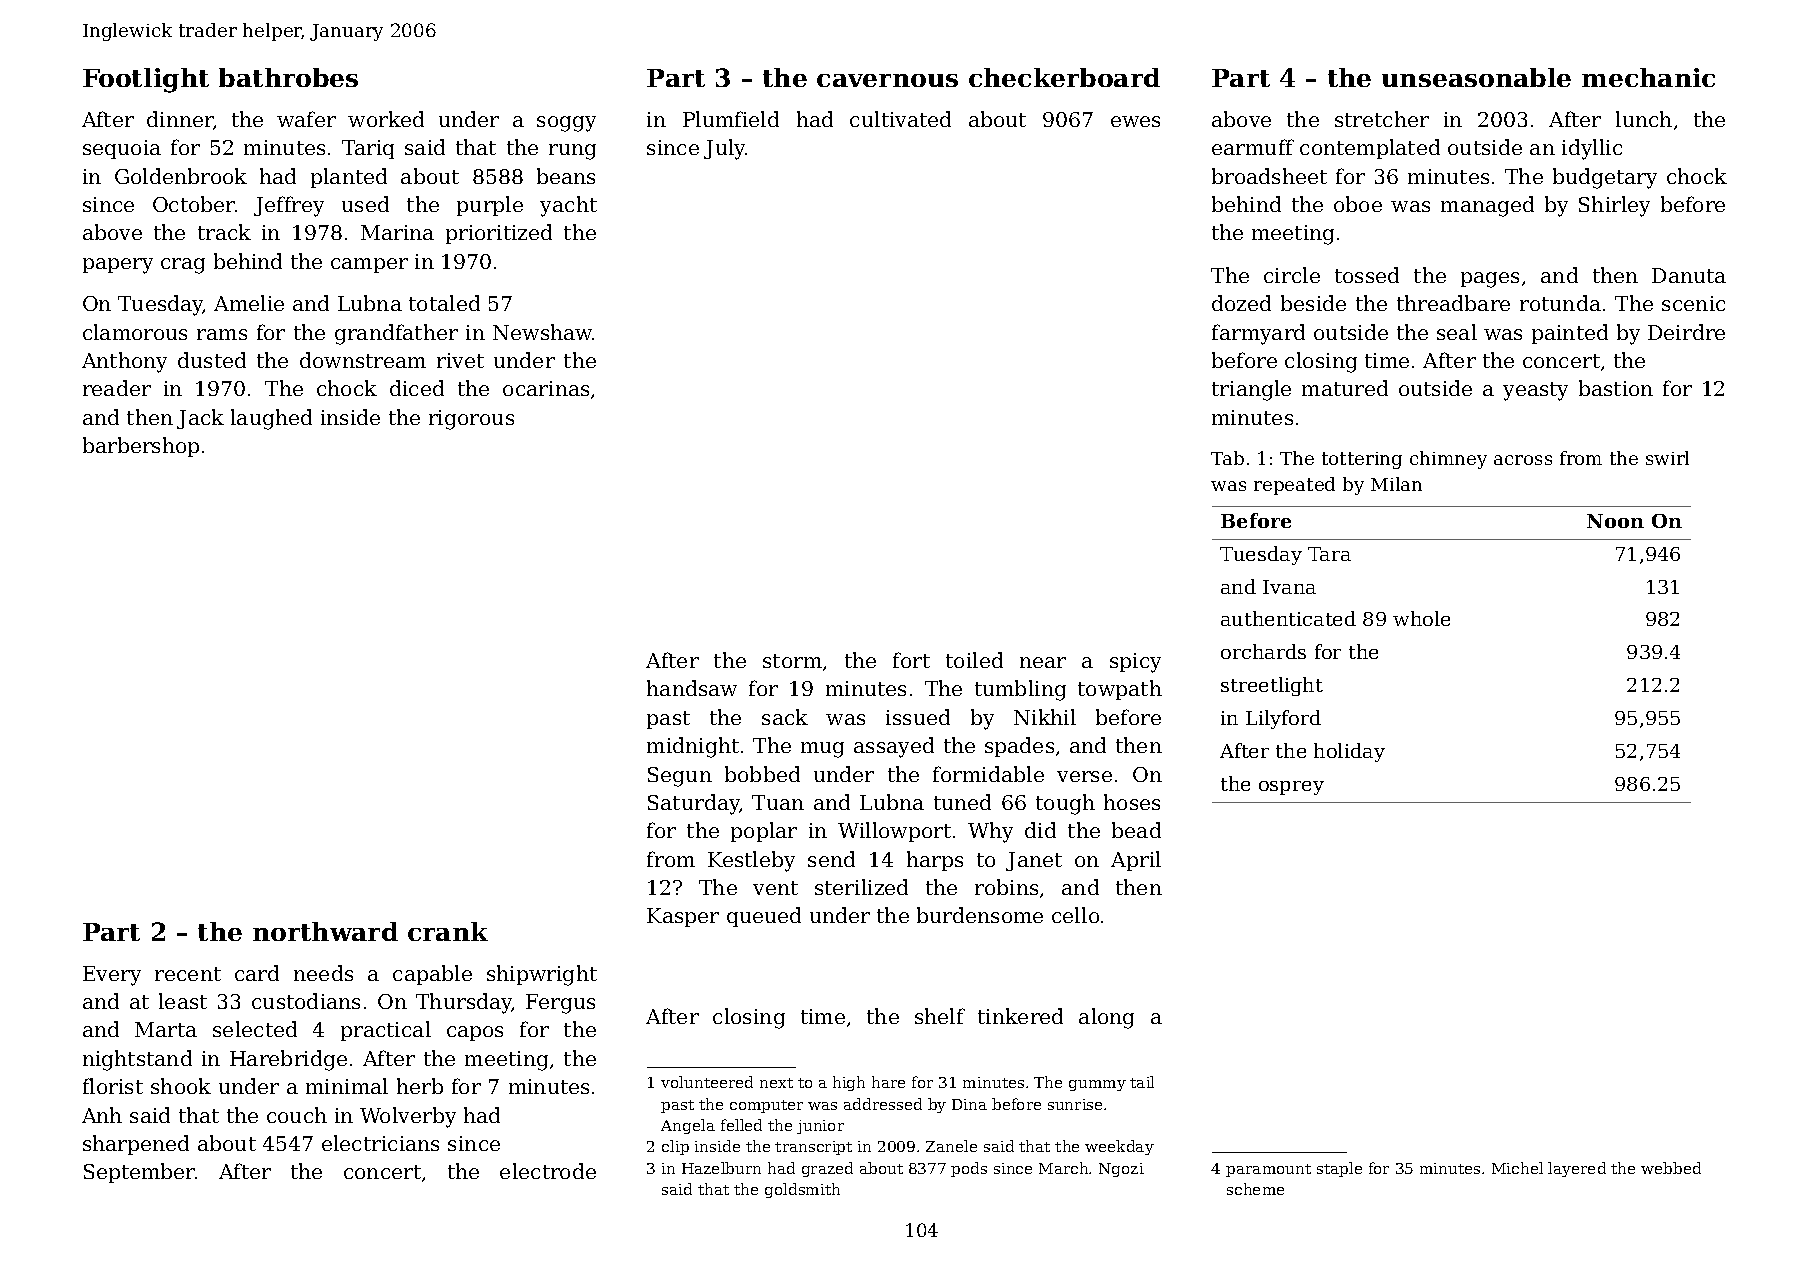  What do you see at coordinates (141, 447) in the document?
I see `barbershop` at bounding box center [141, 447].
